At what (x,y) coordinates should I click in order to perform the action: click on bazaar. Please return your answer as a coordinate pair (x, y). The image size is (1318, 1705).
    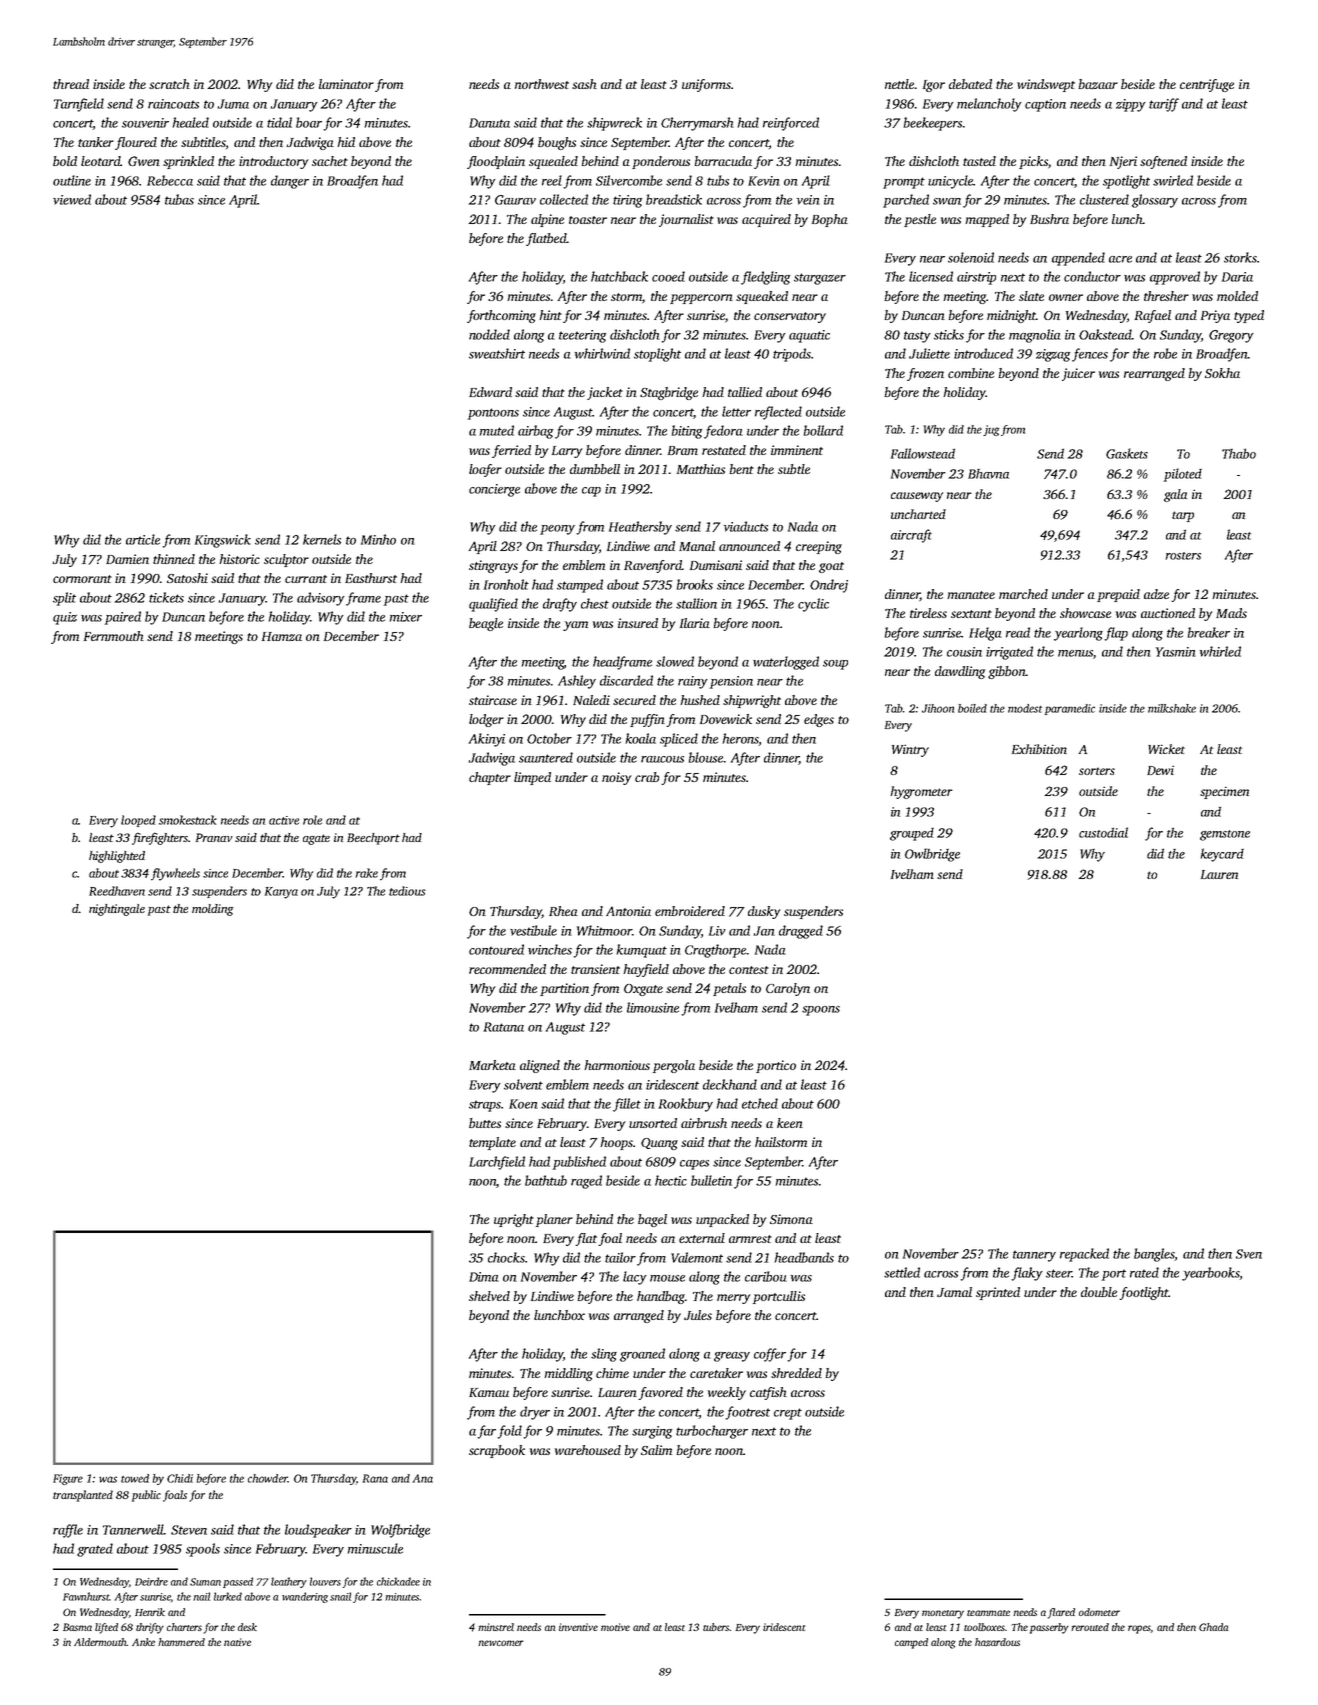
    Looking at the image, I should click on (1098, 84).
